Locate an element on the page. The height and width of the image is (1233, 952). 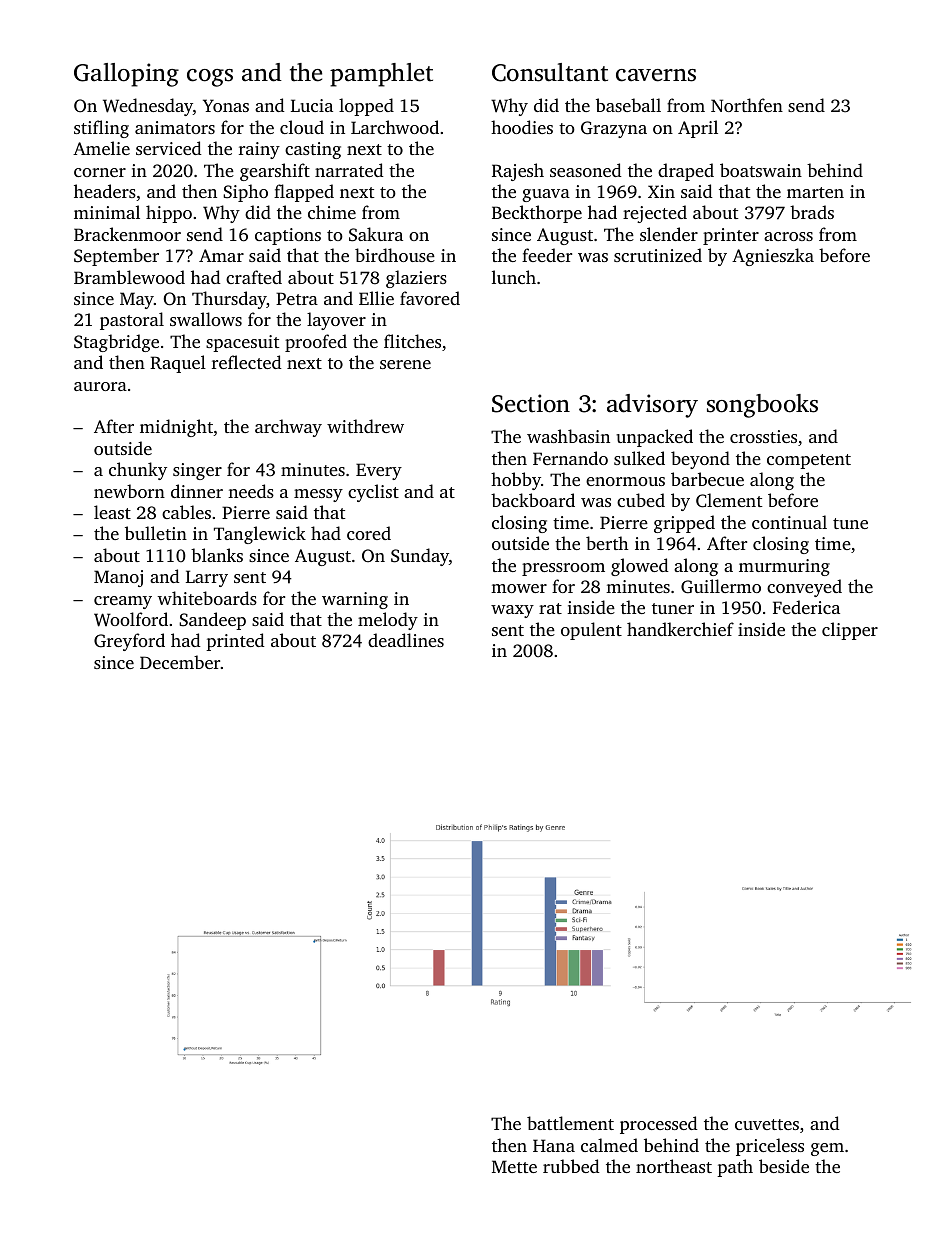
Greyford is located at coordinates (129, 642).
